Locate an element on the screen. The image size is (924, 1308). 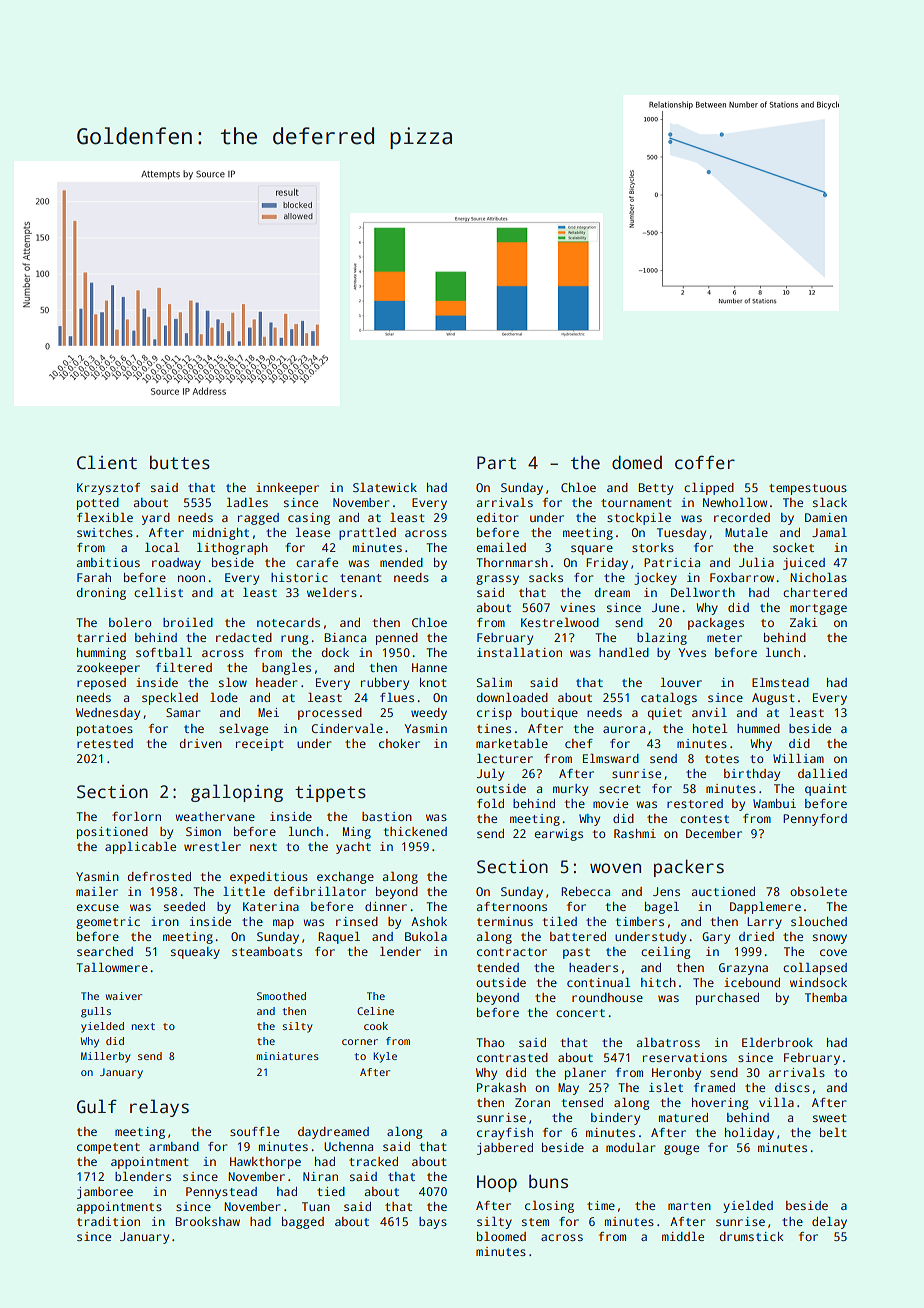
Part is located at coordinates (496, 463).
